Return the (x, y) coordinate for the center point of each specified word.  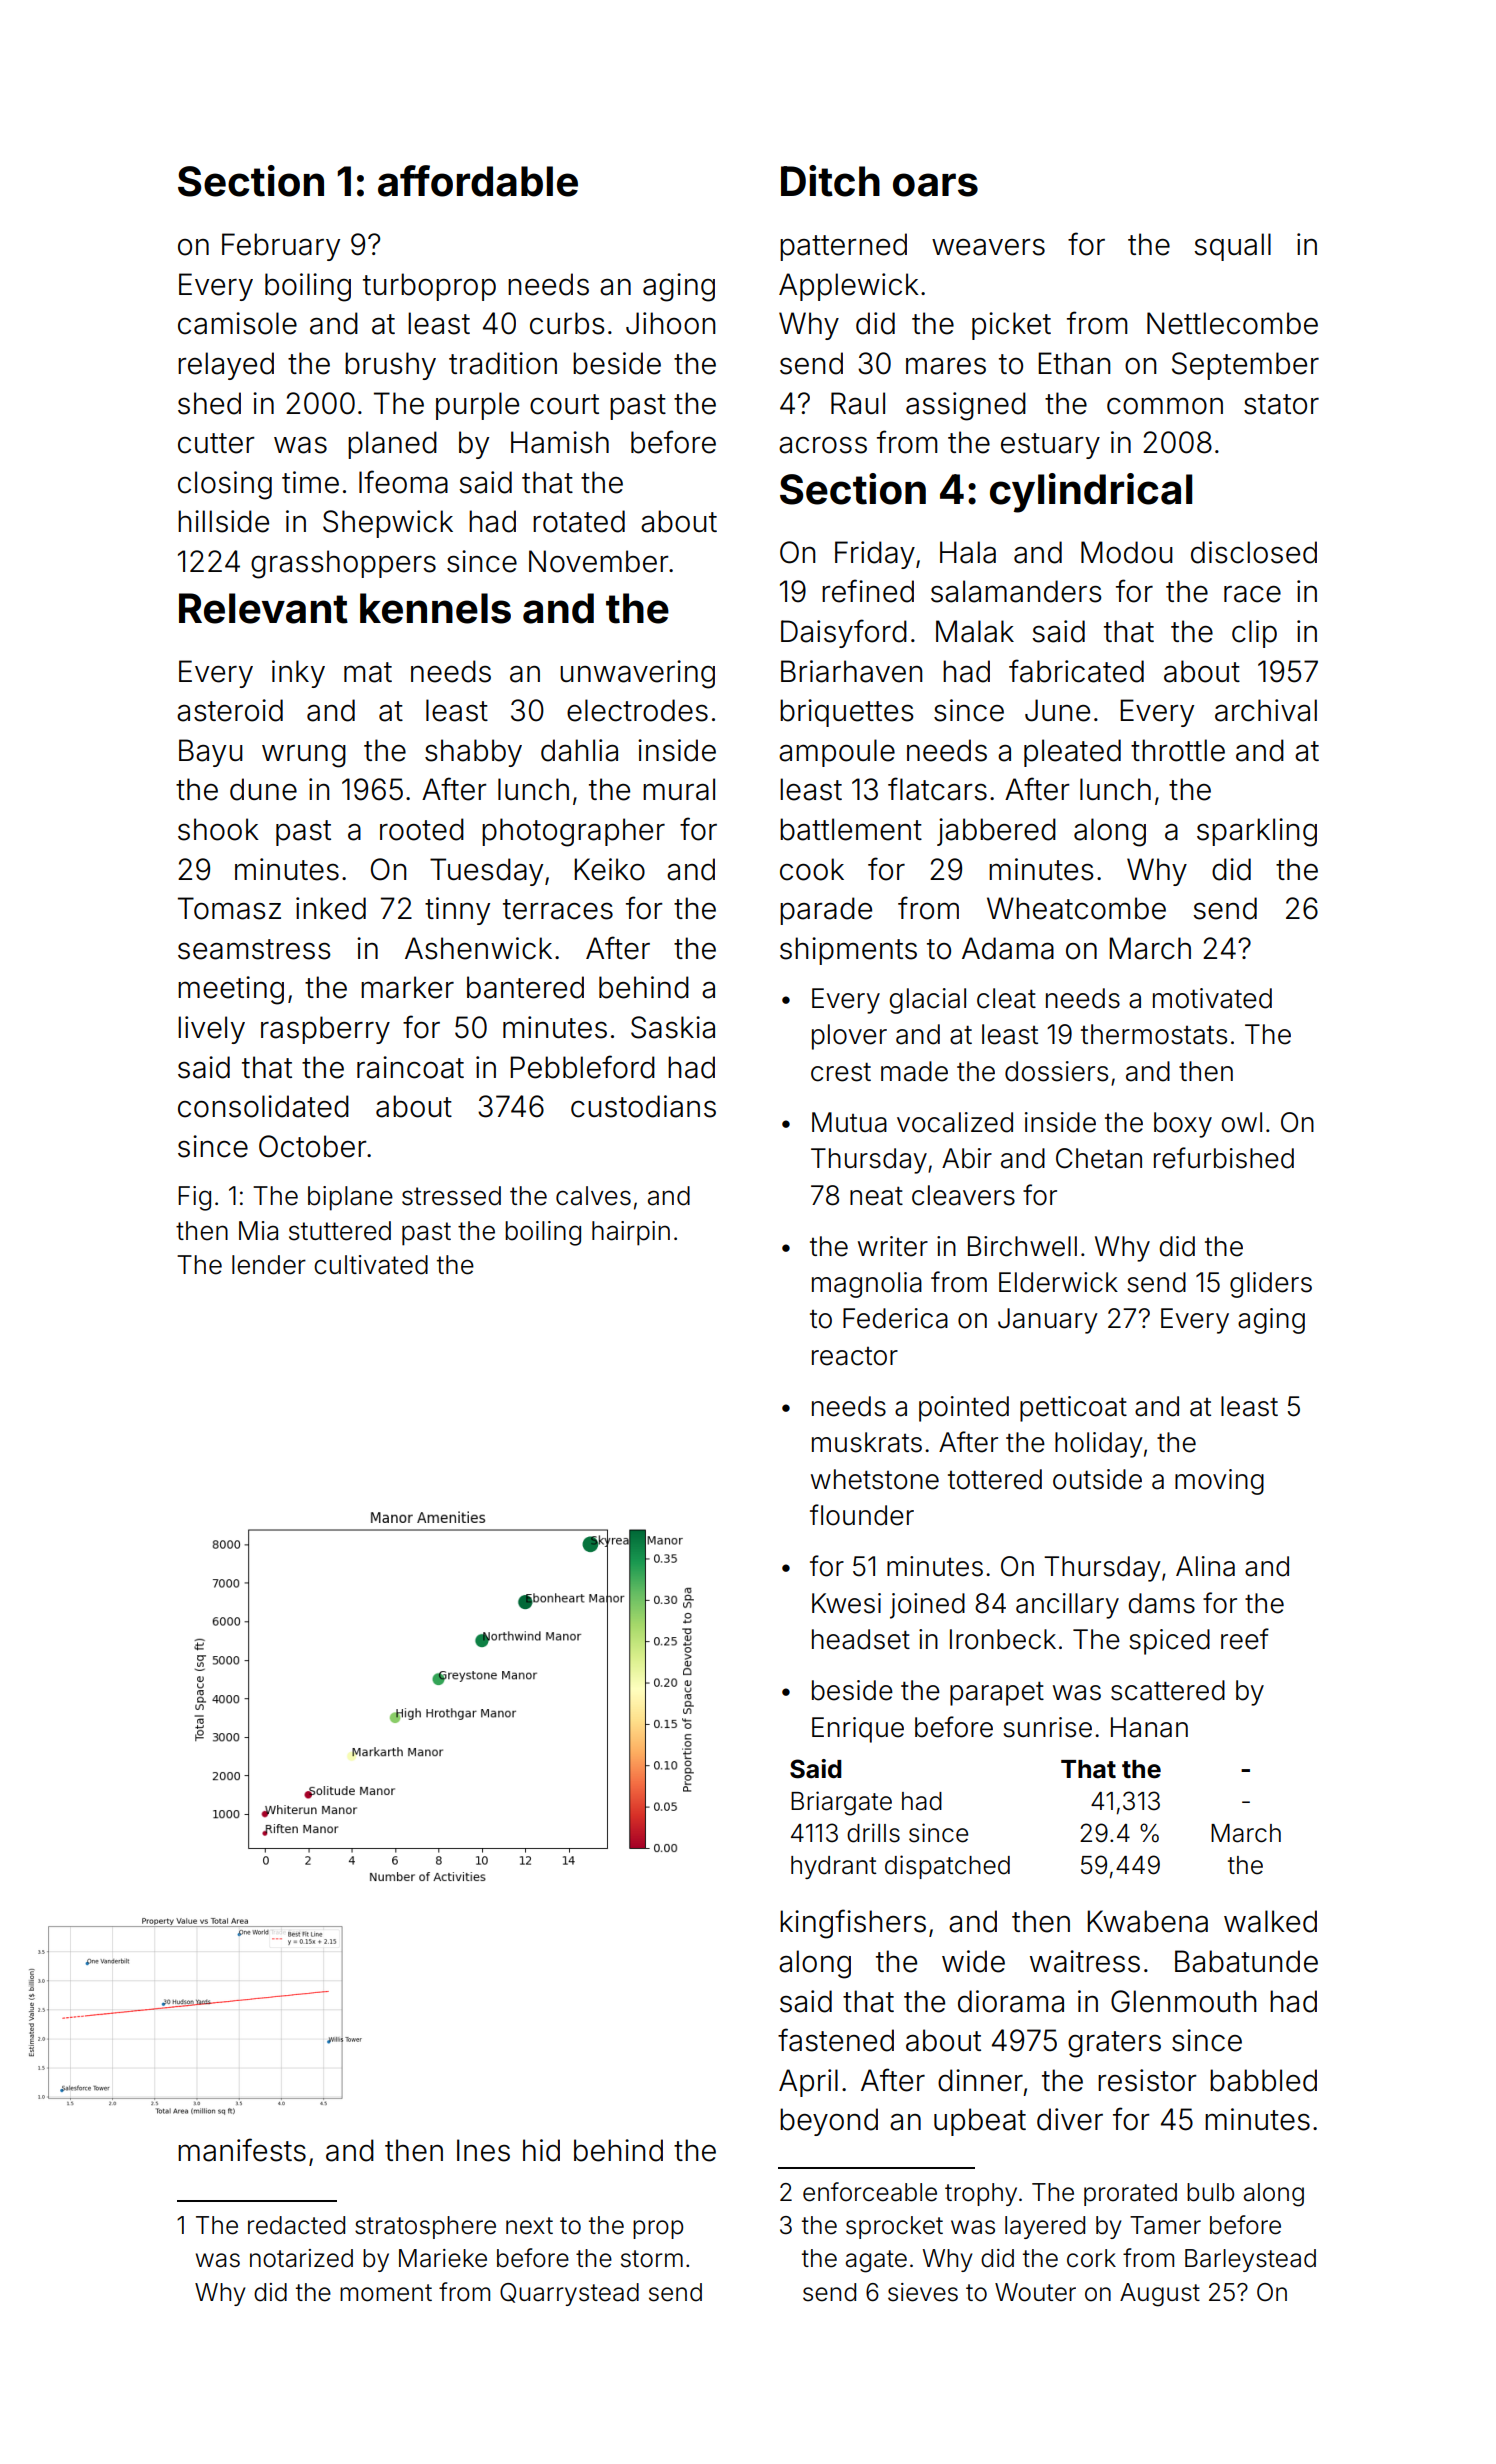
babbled (1263, 2080)
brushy (390, 366)
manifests (242, 2150)
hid (541, 2150)
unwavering (637, 674)
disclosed (1254, 552)
